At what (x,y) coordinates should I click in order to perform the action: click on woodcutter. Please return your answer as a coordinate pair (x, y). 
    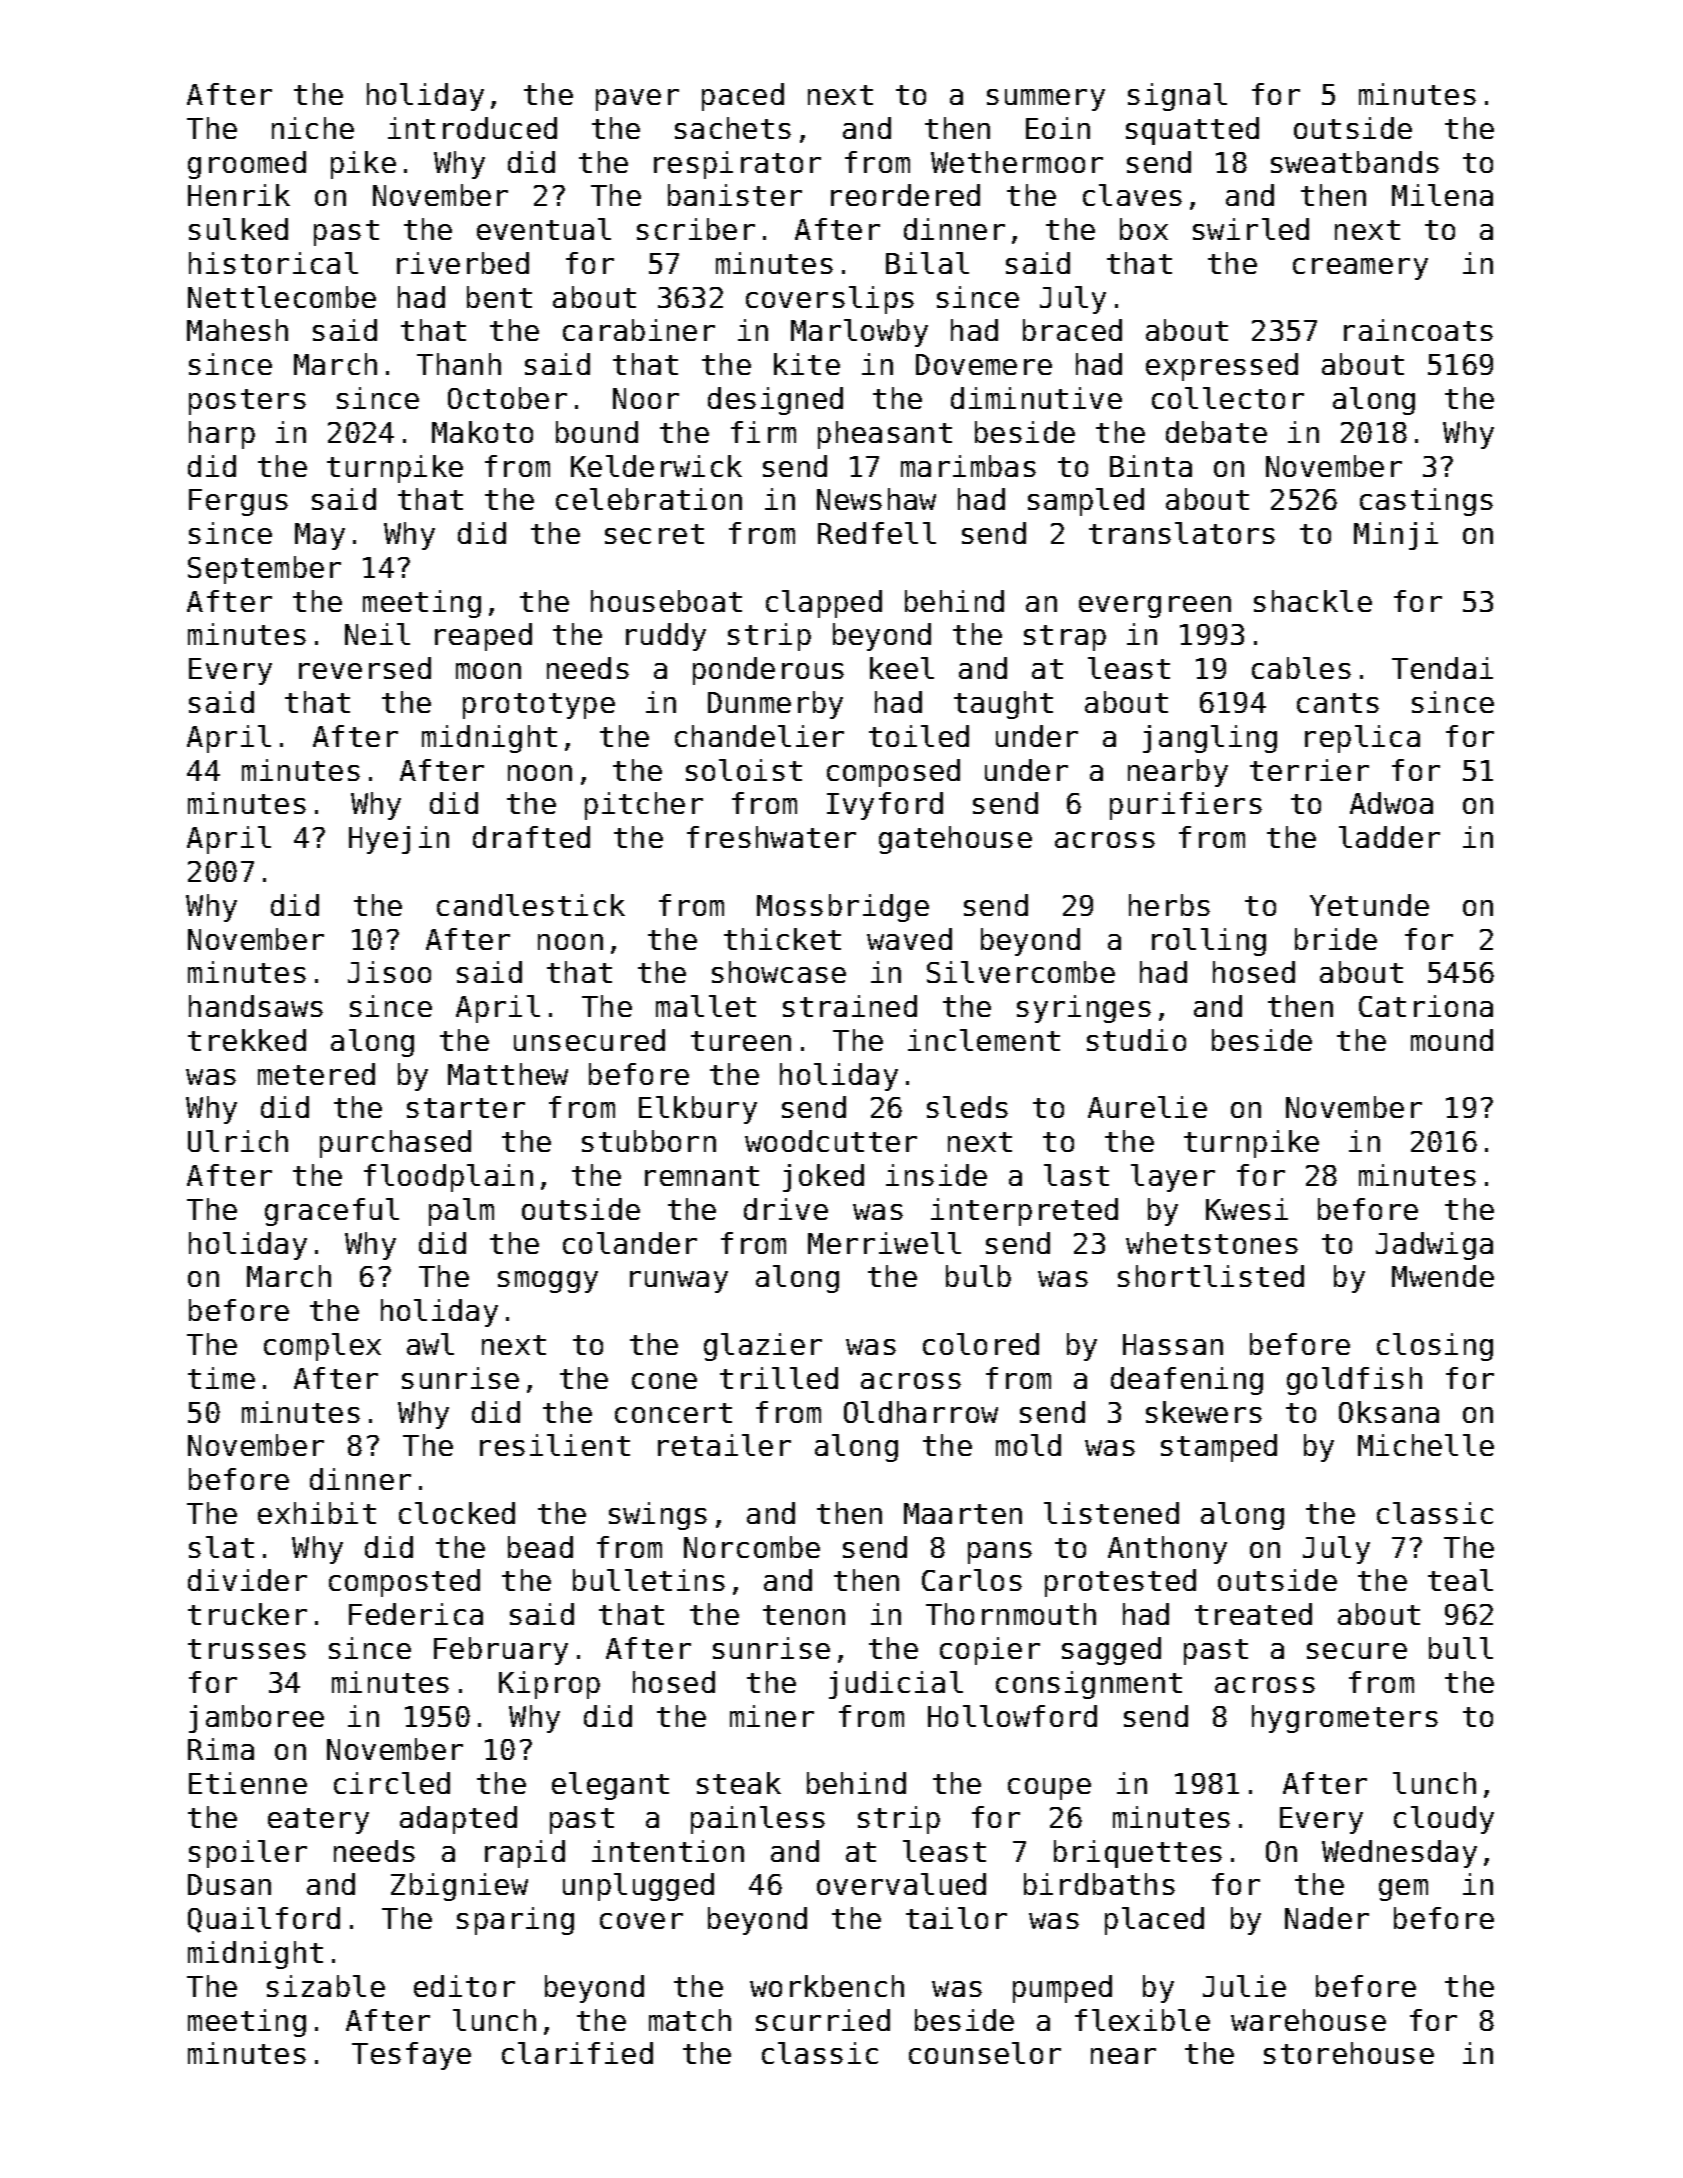
    Looking at the image, I should click on (831, 1141).
